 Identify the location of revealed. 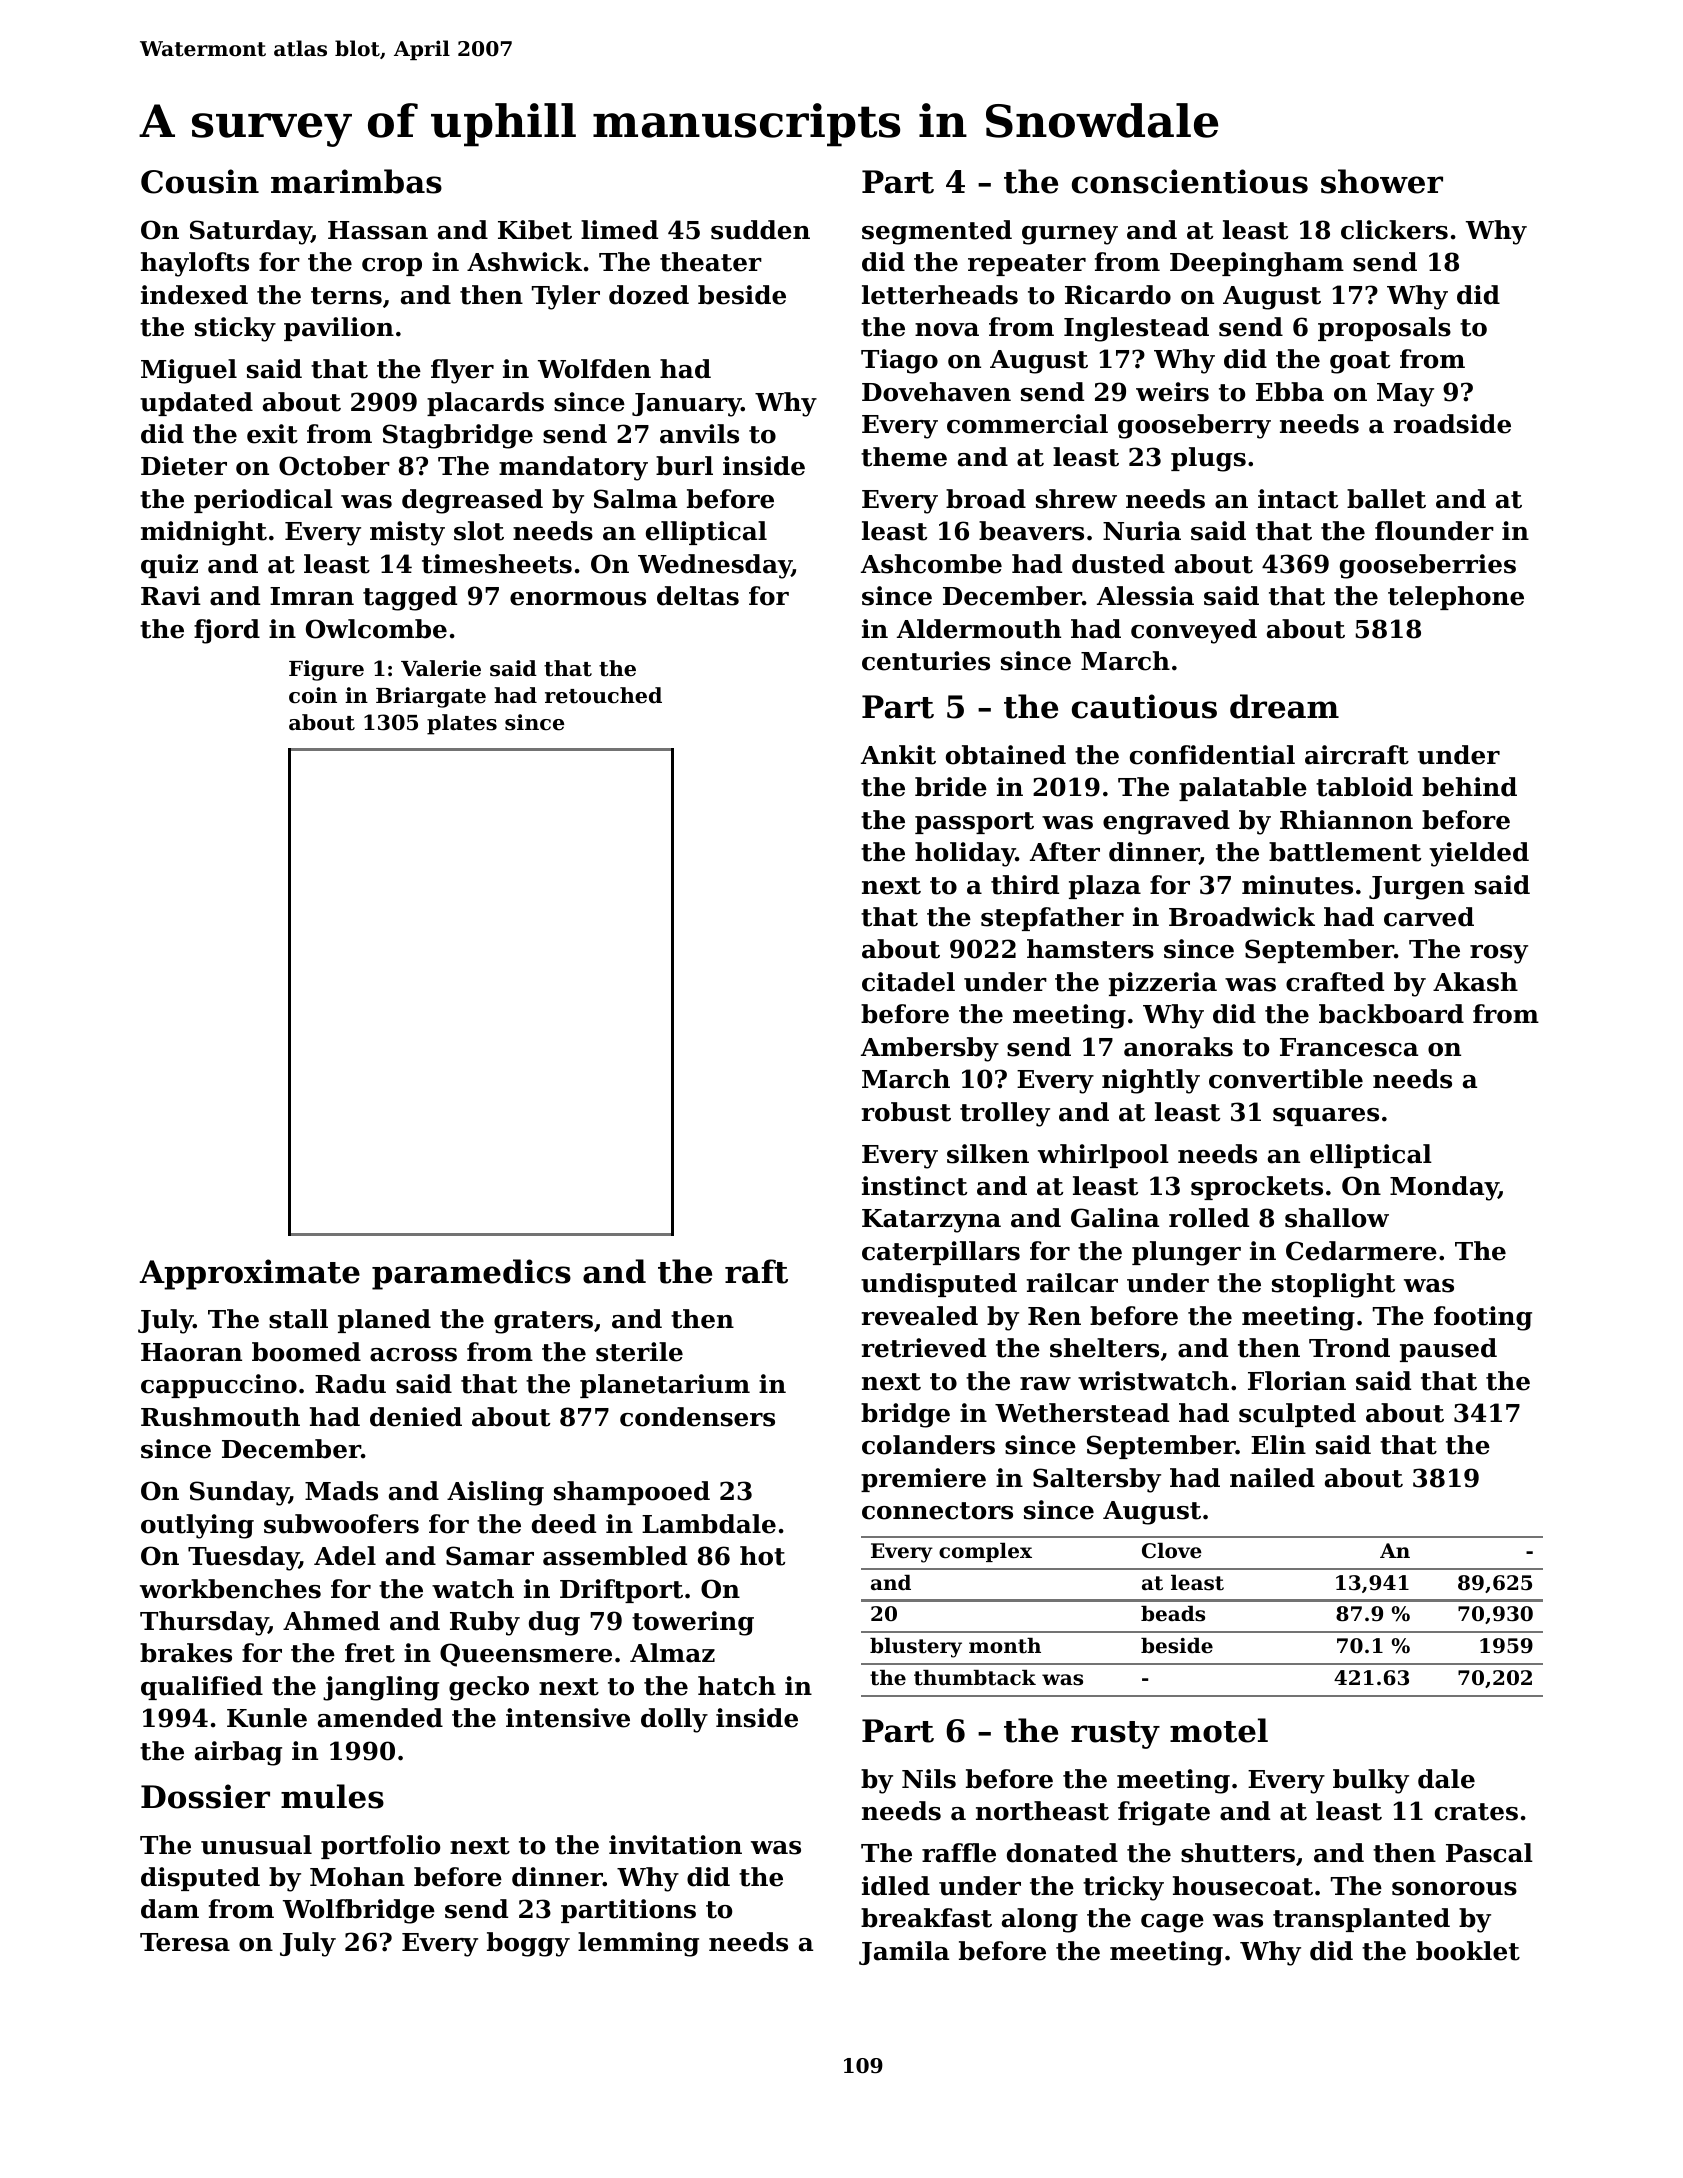
(920, 1316).
